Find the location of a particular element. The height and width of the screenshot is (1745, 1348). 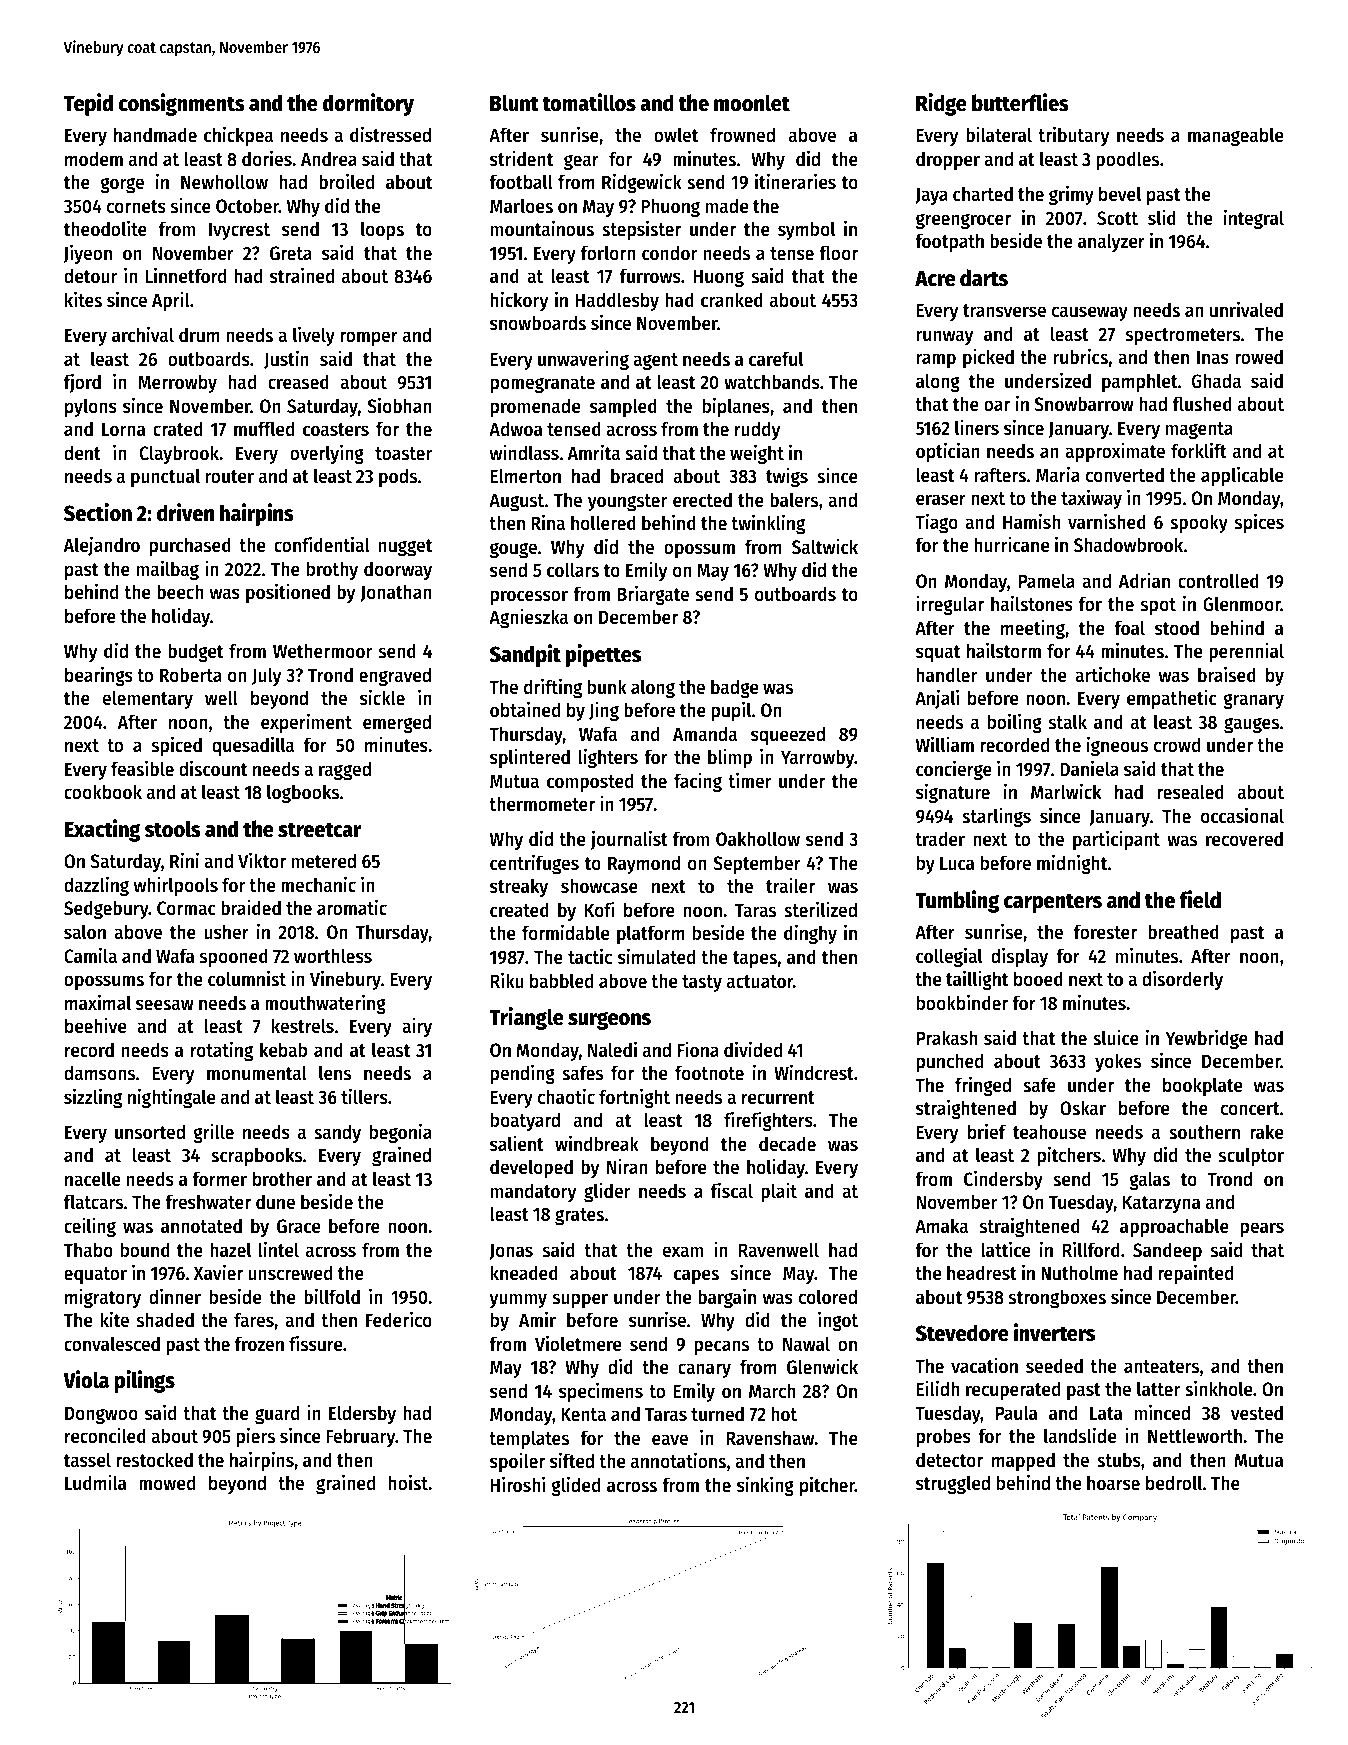

tomatillos is located at coordinates (589, 102).
